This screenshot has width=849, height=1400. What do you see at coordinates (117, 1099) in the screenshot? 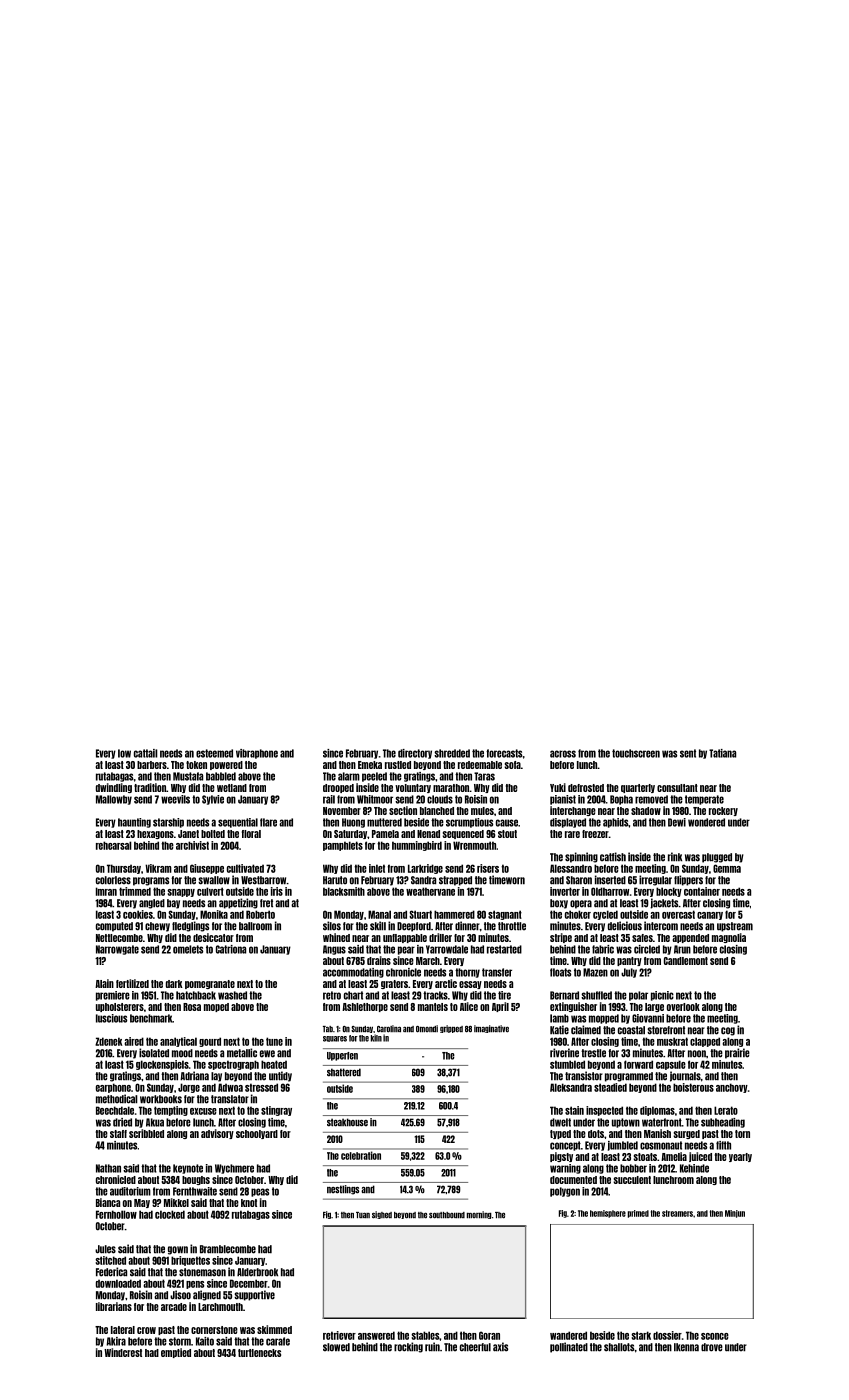
I see `methodical` at bounding box center [117, 1099].
